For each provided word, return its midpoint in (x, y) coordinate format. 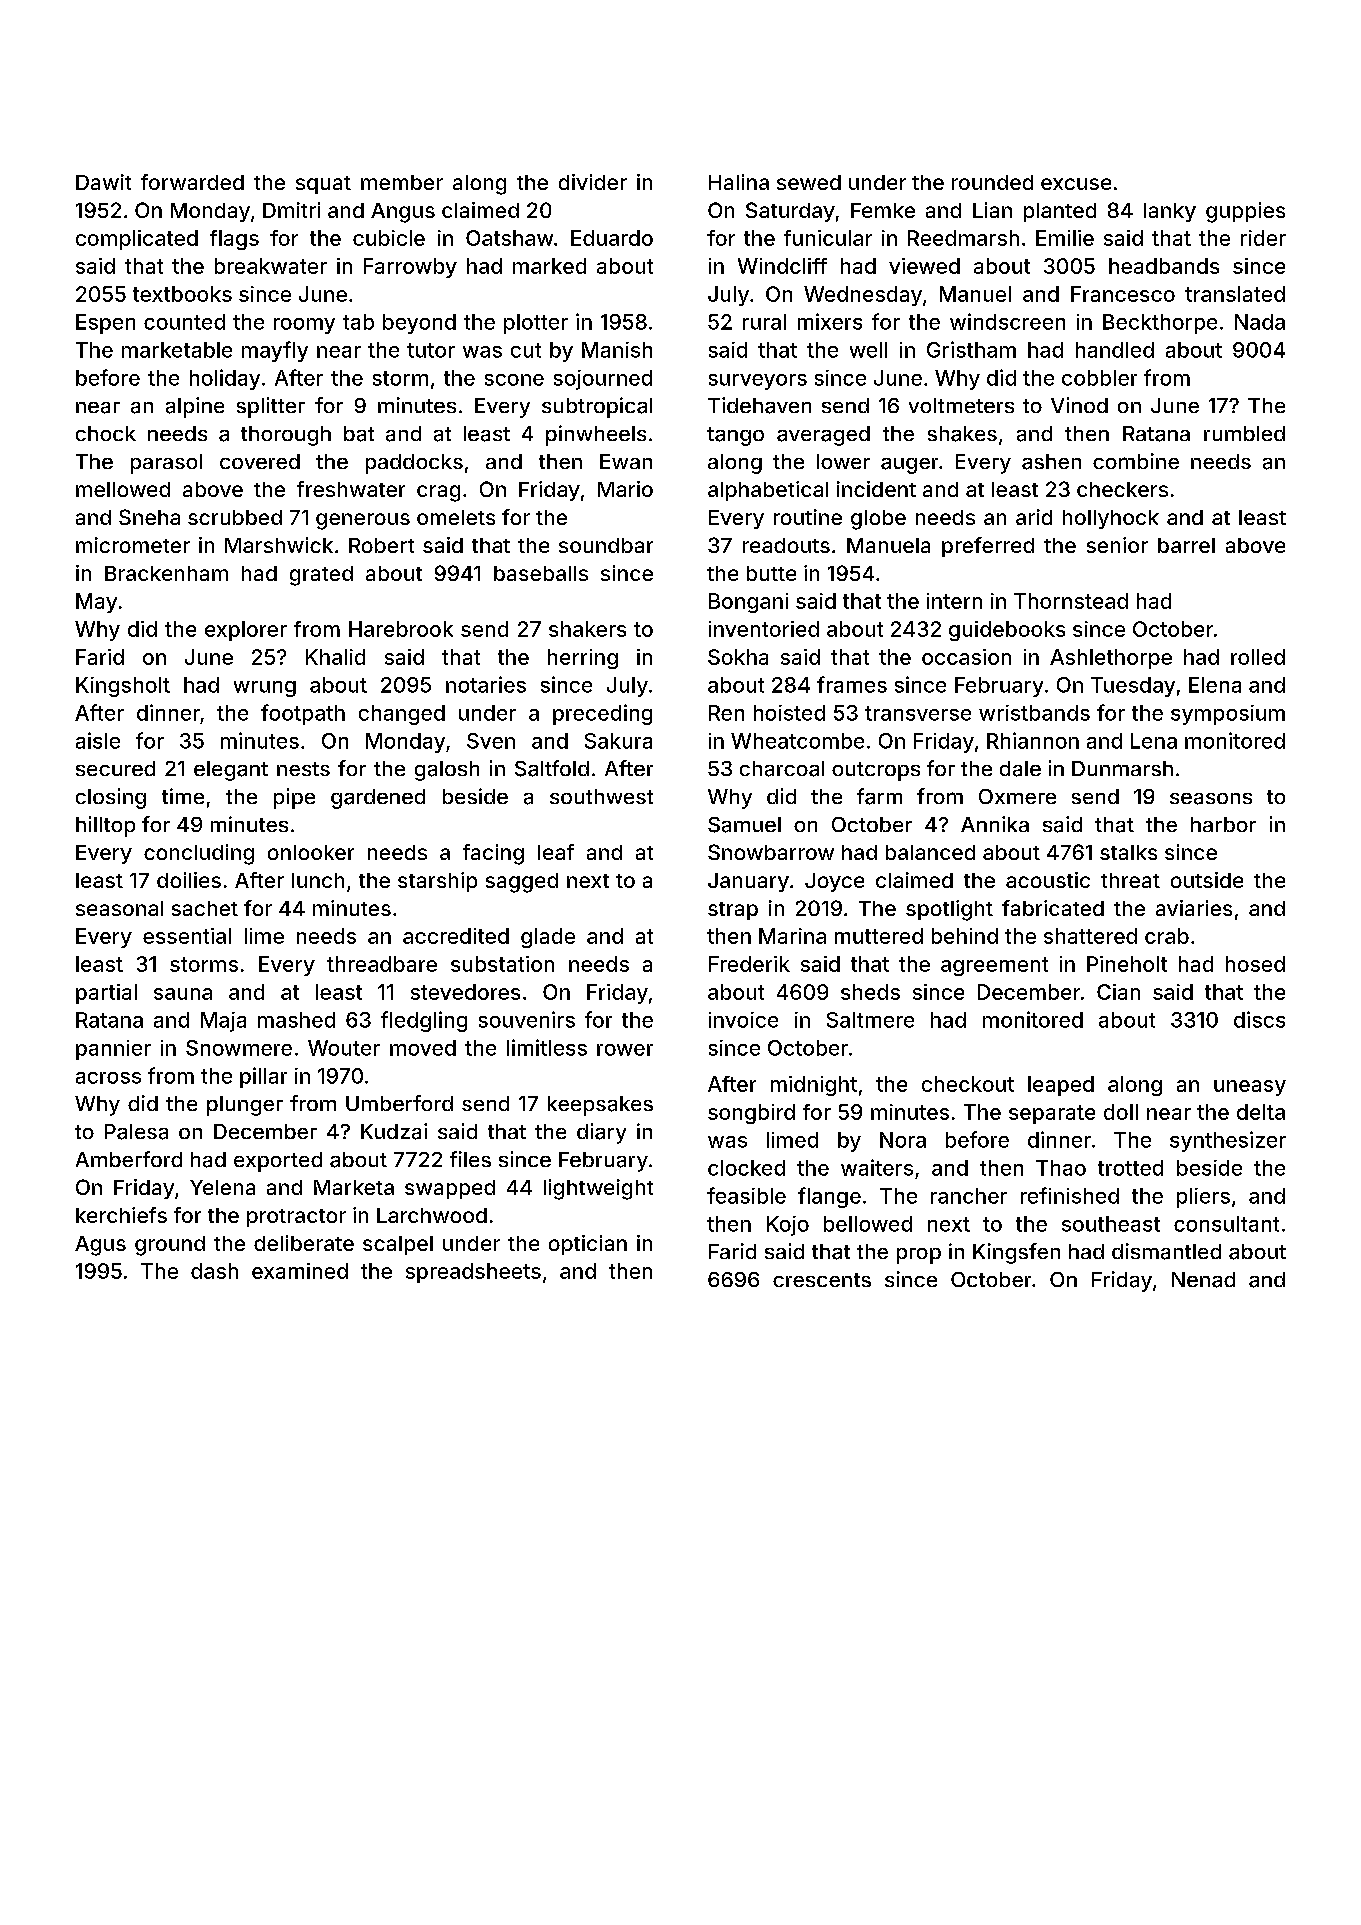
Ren (726, 713)
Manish (617, 350)
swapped (450, 1189)
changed (402, 715)
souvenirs (527, 1019)
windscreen (1007, 321)
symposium (1228, 715)
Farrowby (410, 268)
